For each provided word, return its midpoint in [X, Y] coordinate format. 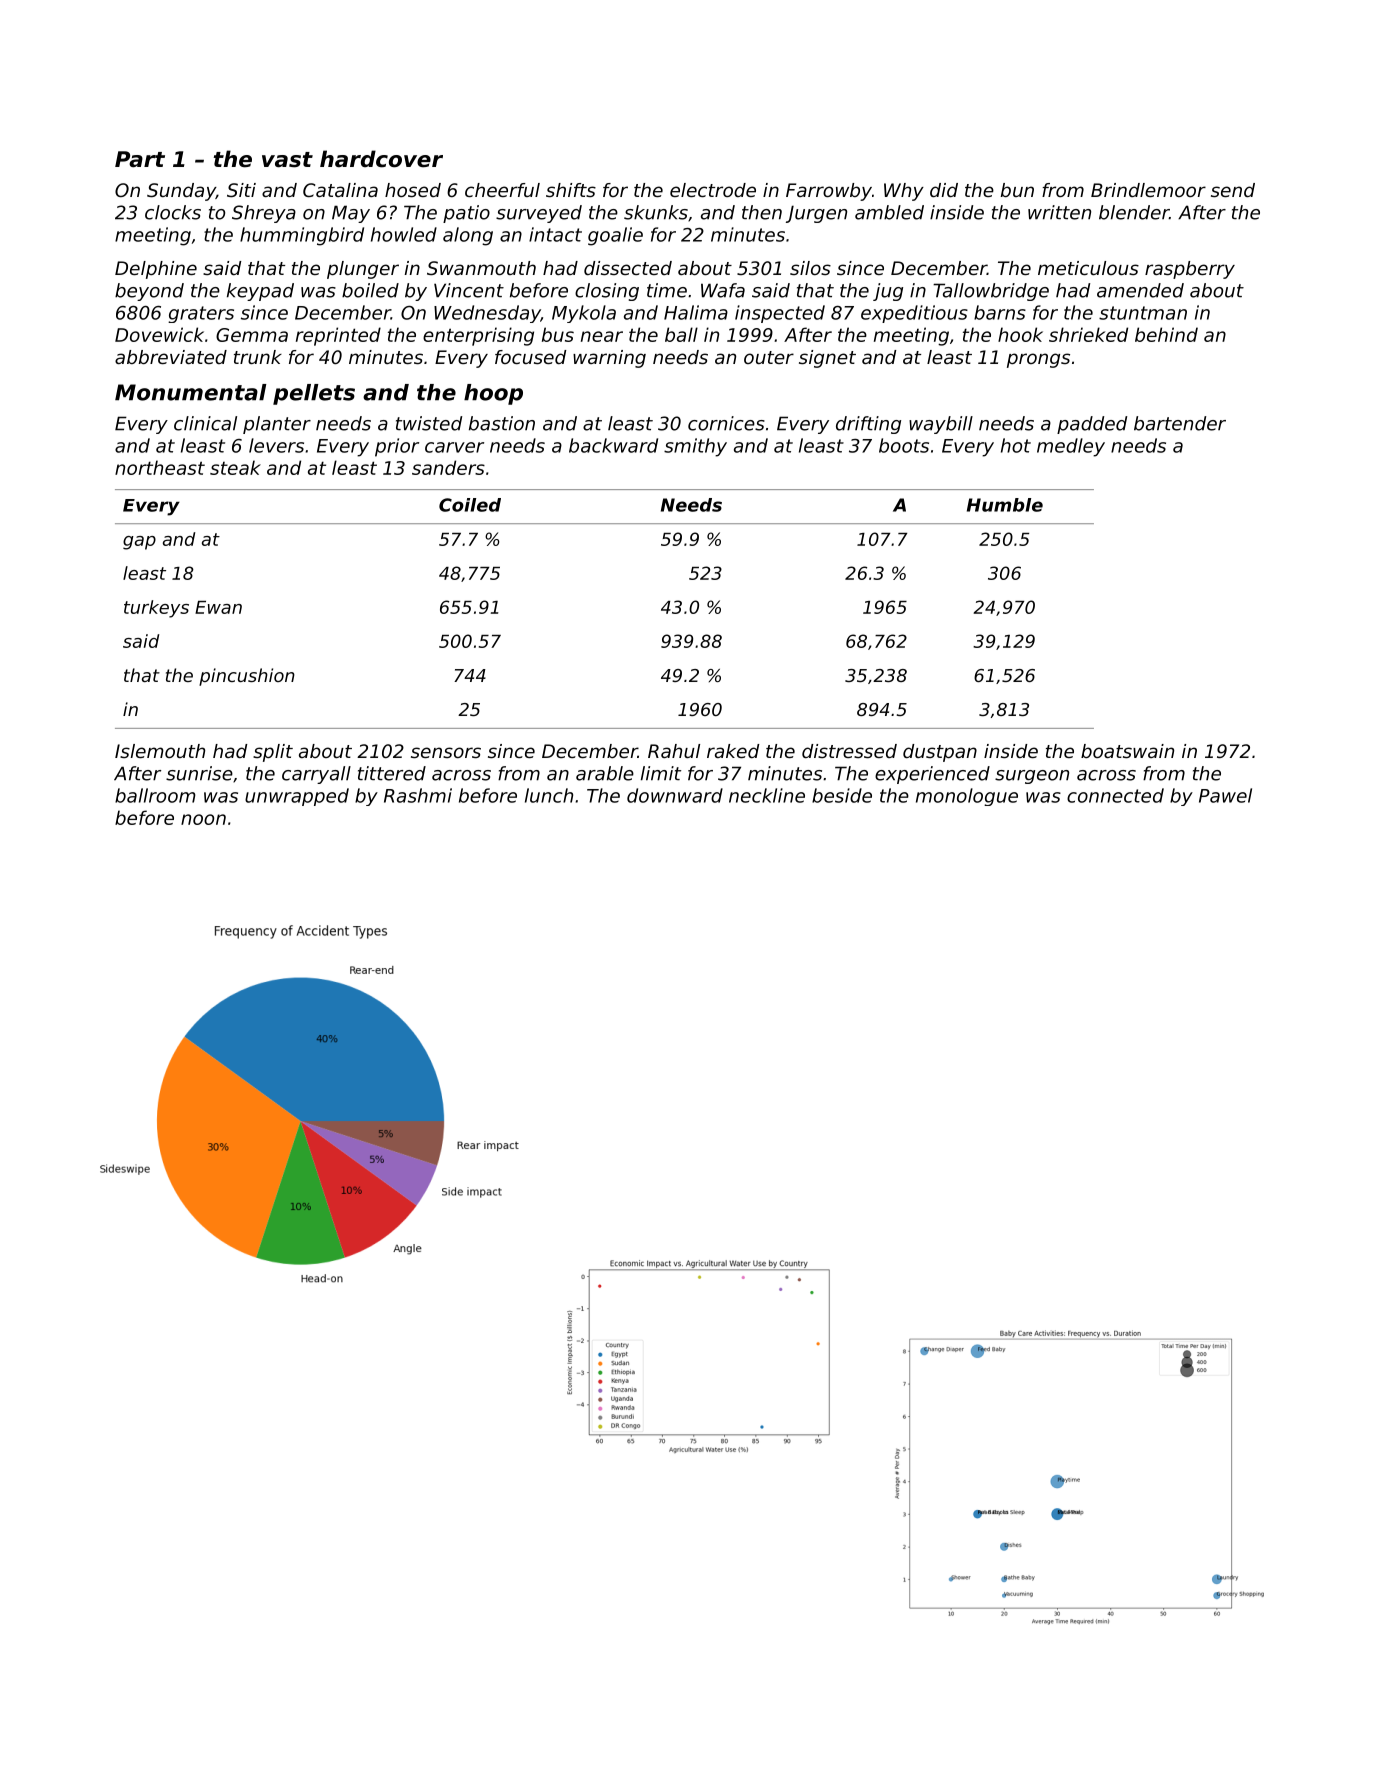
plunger [363, 270]
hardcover [381, 159]
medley [1071, 447]
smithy [695, 447]
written [1059, 212]
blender [1134, 212]
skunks [656, 212]
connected [1115, 795]
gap [139, 543]
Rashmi [418, 795]
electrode [713, 190]
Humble [1005, 505]
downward [675, 795]
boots [904, 445]
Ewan [218, 607]
